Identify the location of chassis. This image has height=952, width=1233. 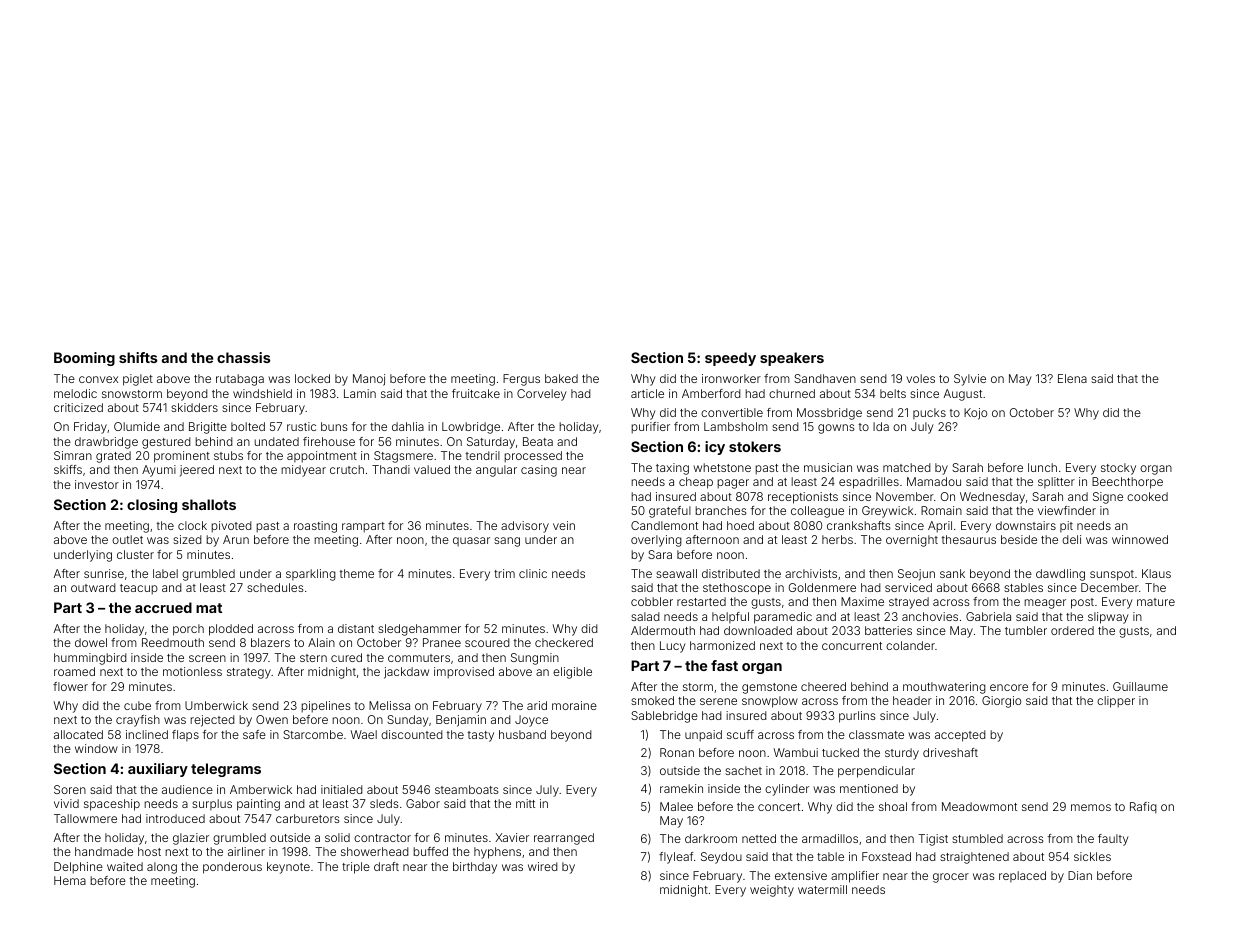
(243, 357).
